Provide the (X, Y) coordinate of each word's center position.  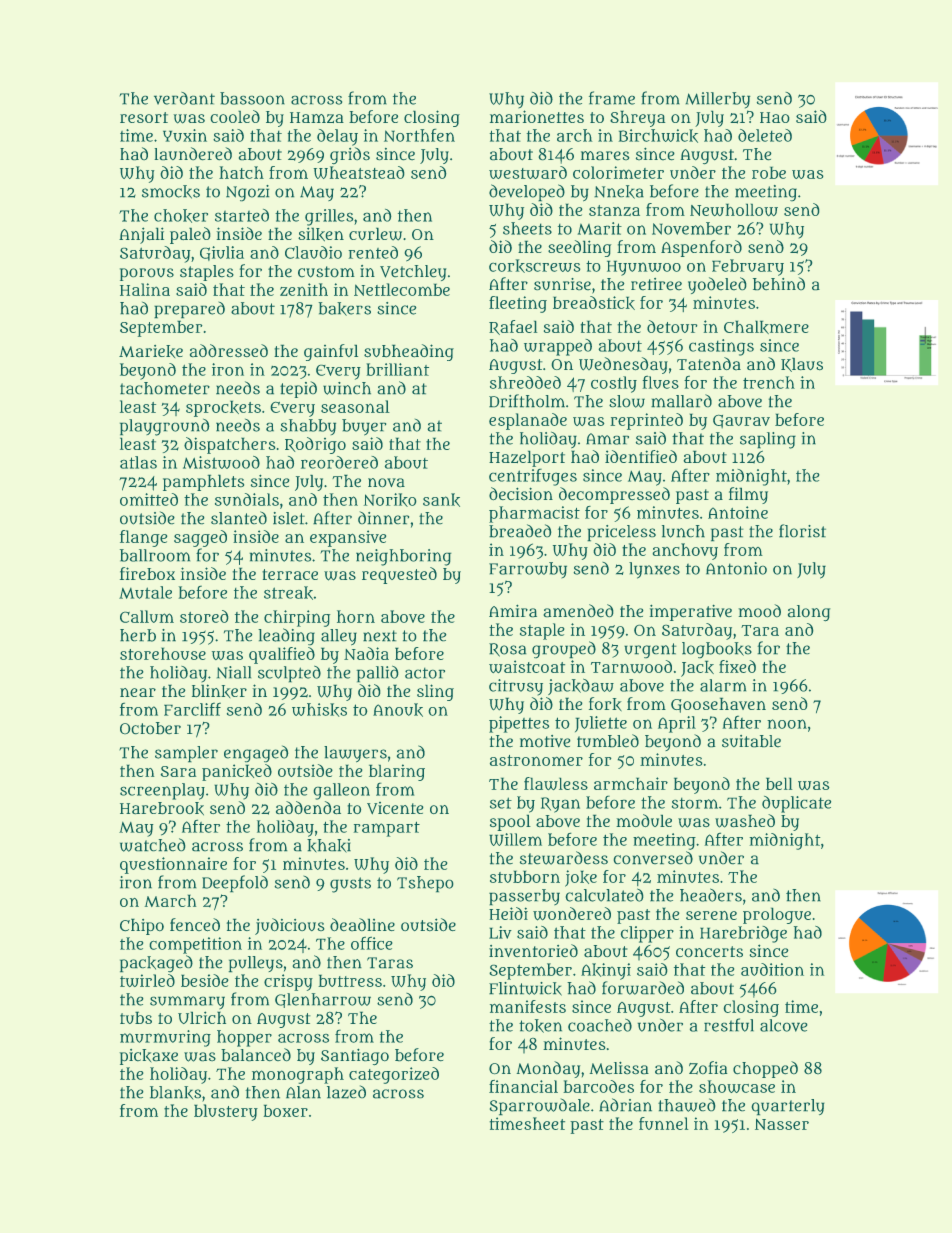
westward (528, 172)
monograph (298, 1075)
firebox (147, 573)
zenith (304, 289)
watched (153, 845)
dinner (383, 518)
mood (759, 611)
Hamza (317, 117)
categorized (394, 1075)
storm (695, 803)
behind (779, 284)
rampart (386, 829)
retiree (656, 284)
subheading (409, 352)
